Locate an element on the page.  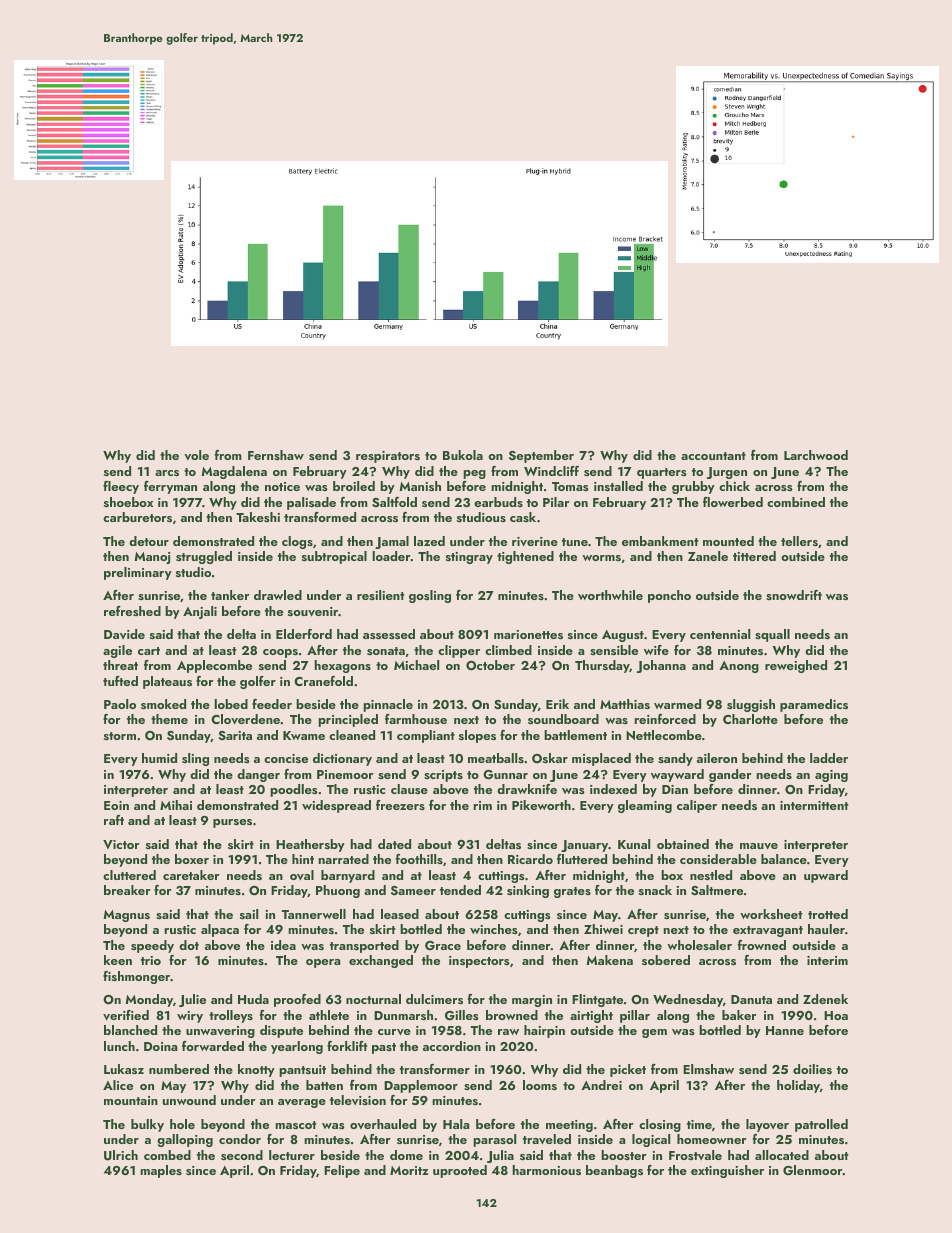
riverine is located at coordinates (535, 542).
